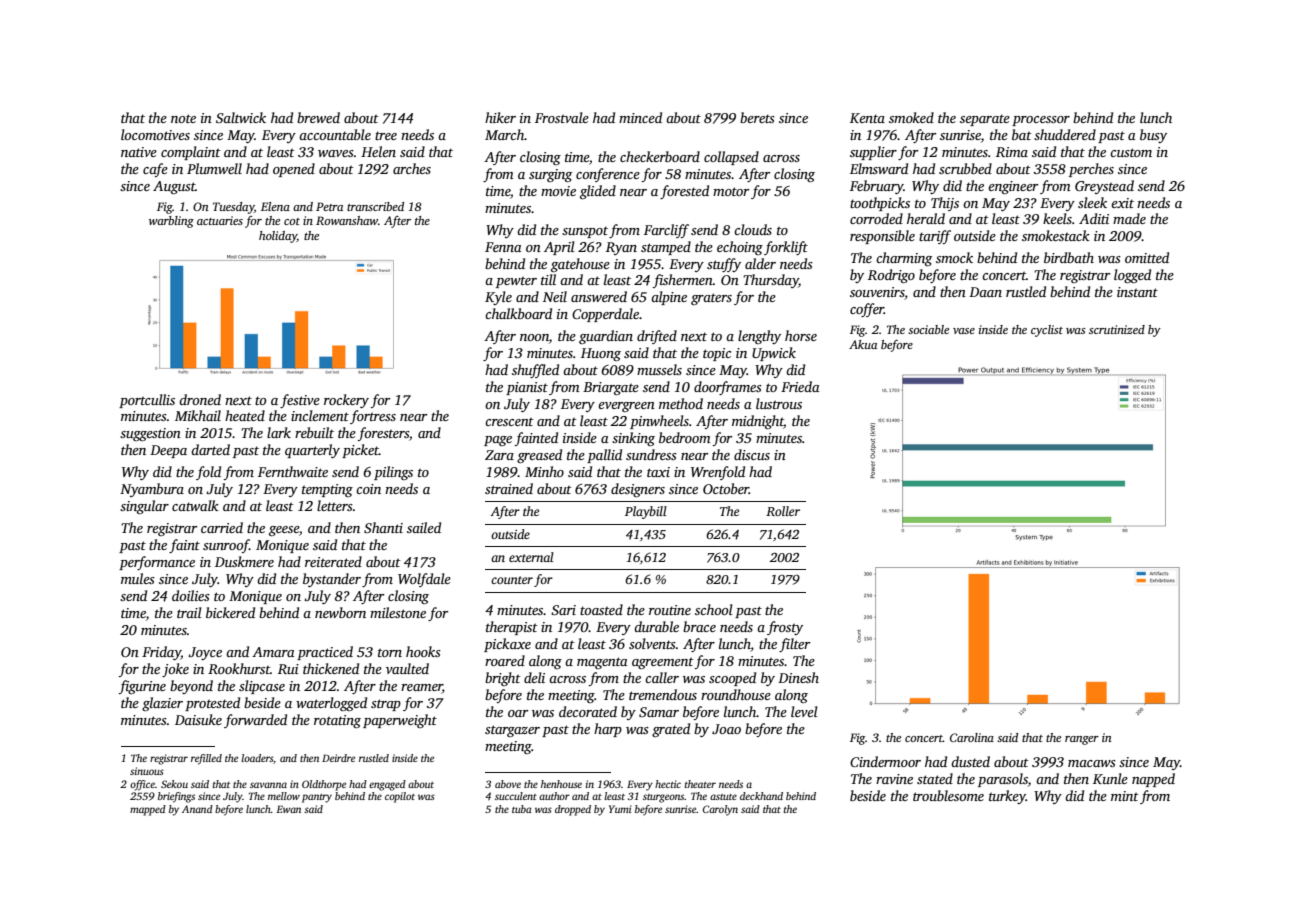  I want to click on bickered, so click(230, 612).
